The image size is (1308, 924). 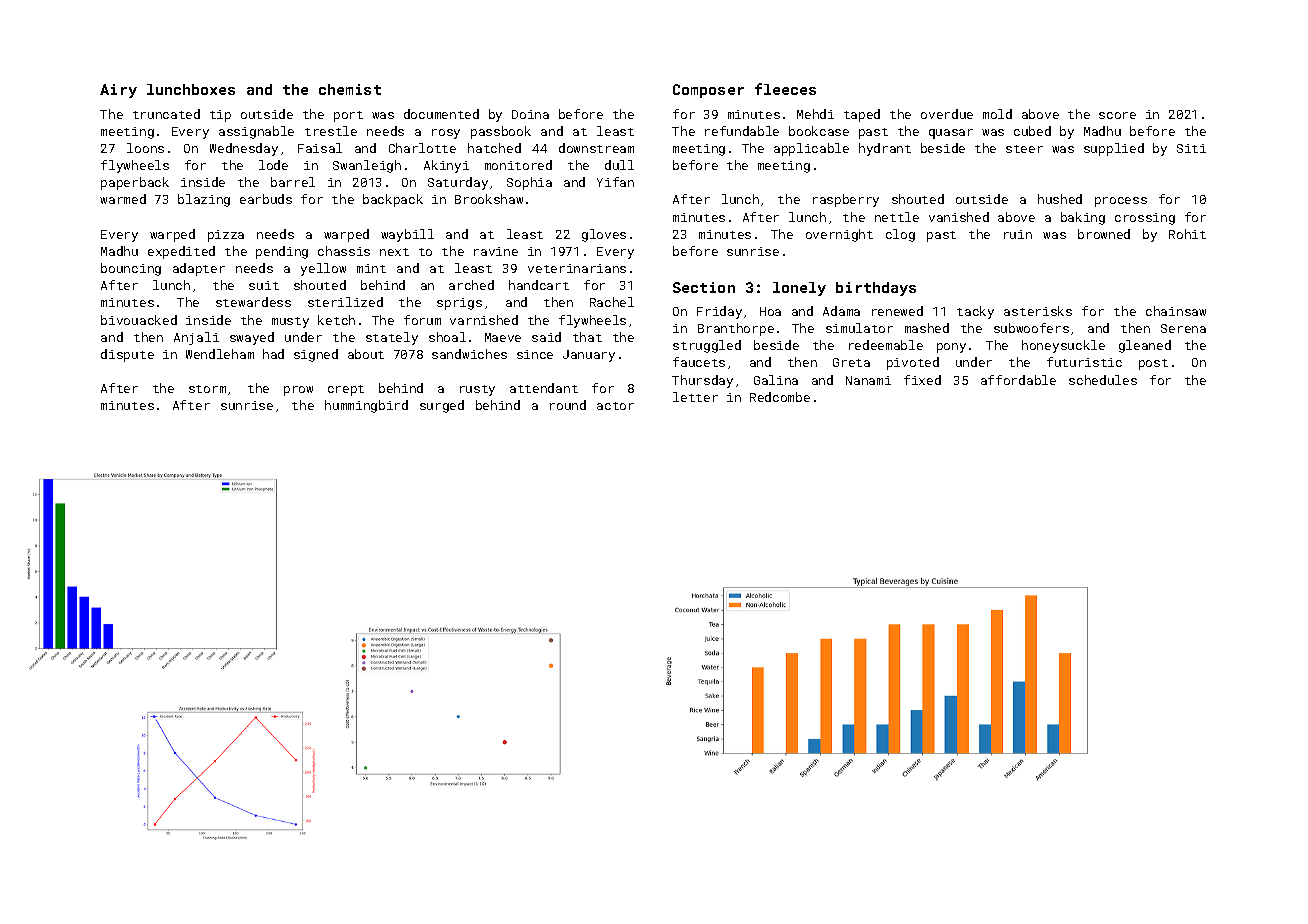 What do you see at coordinates (366, 406) in the image?
I see `hummingbird` at bounding box center [366, 406].
